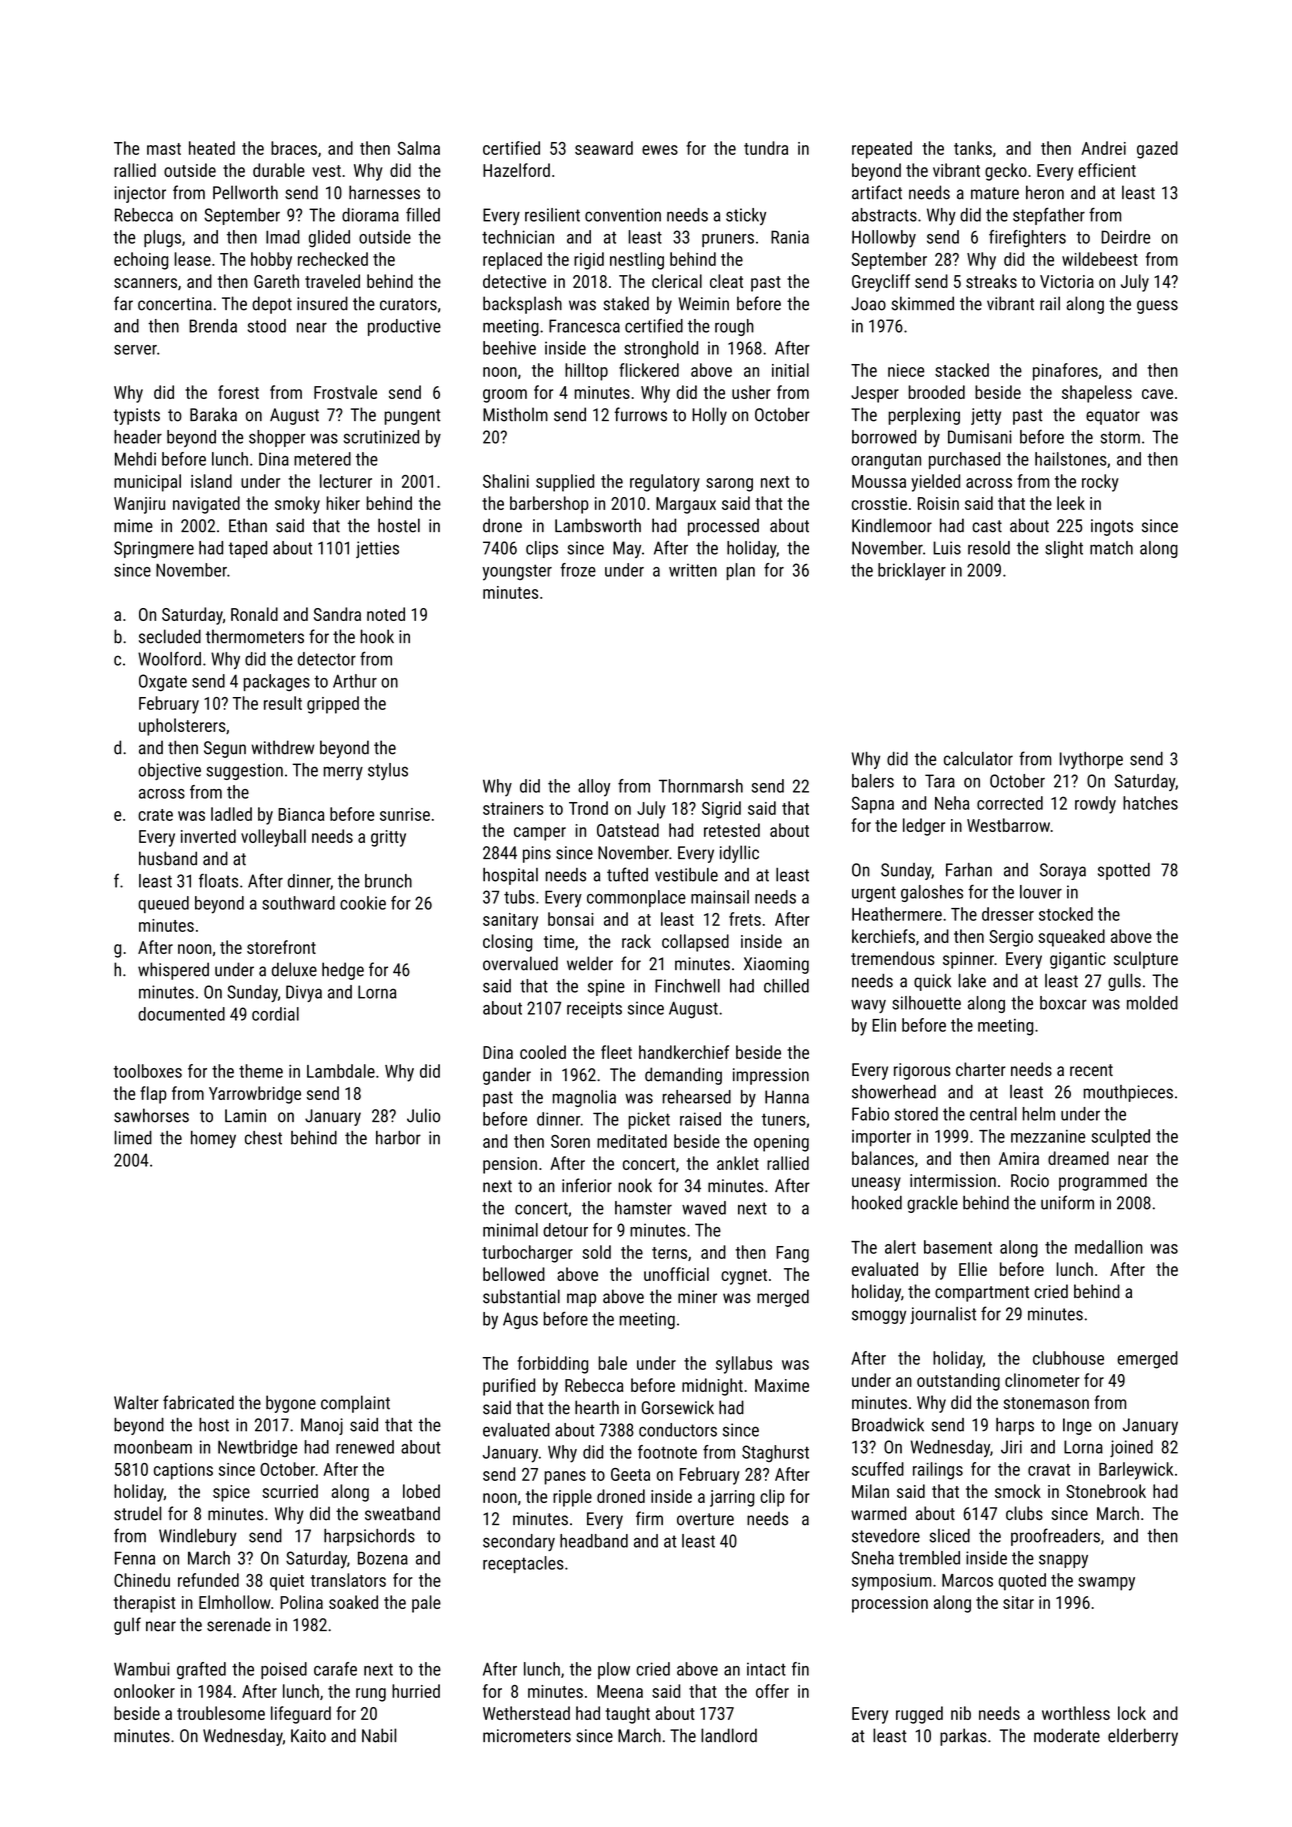  Describe the element at coordinates (922, 303) in the screenshot. I see `skimmed` at that location.
